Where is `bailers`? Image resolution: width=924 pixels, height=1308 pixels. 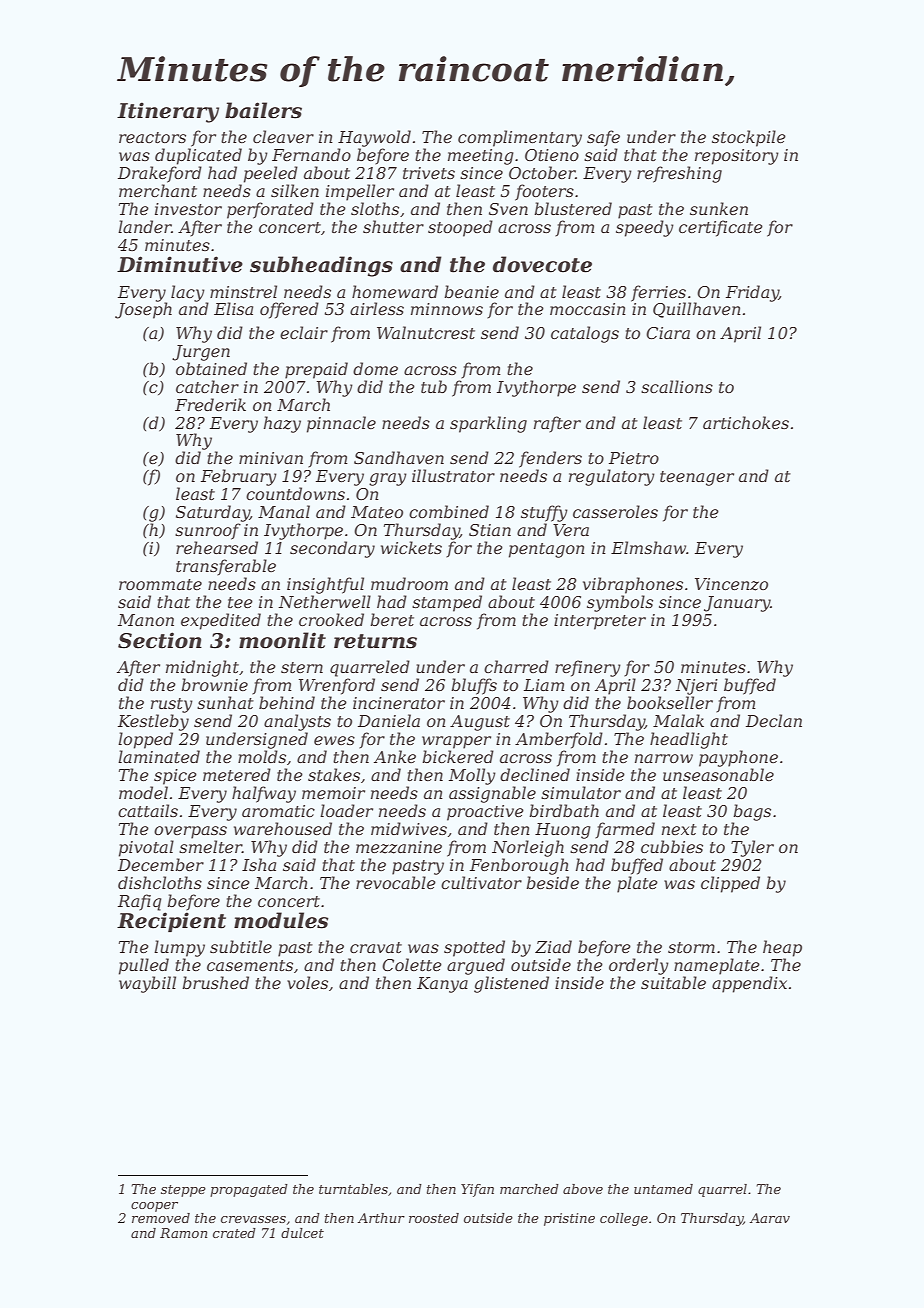 bailers is located at coordinates (263, 110).
